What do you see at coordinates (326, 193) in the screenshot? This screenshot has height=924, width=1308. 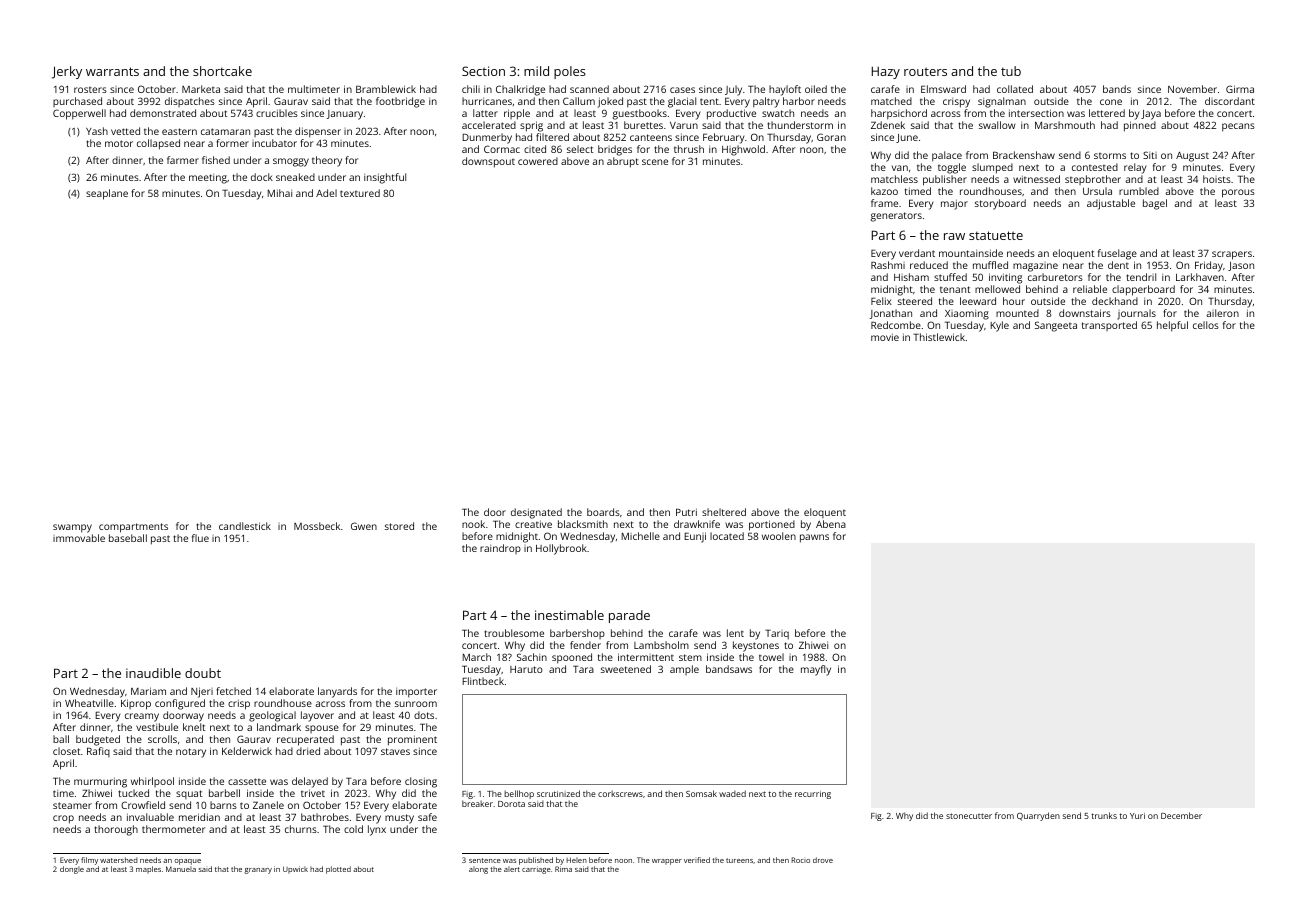 I see `Adel` at bounding box center [326, 193].
